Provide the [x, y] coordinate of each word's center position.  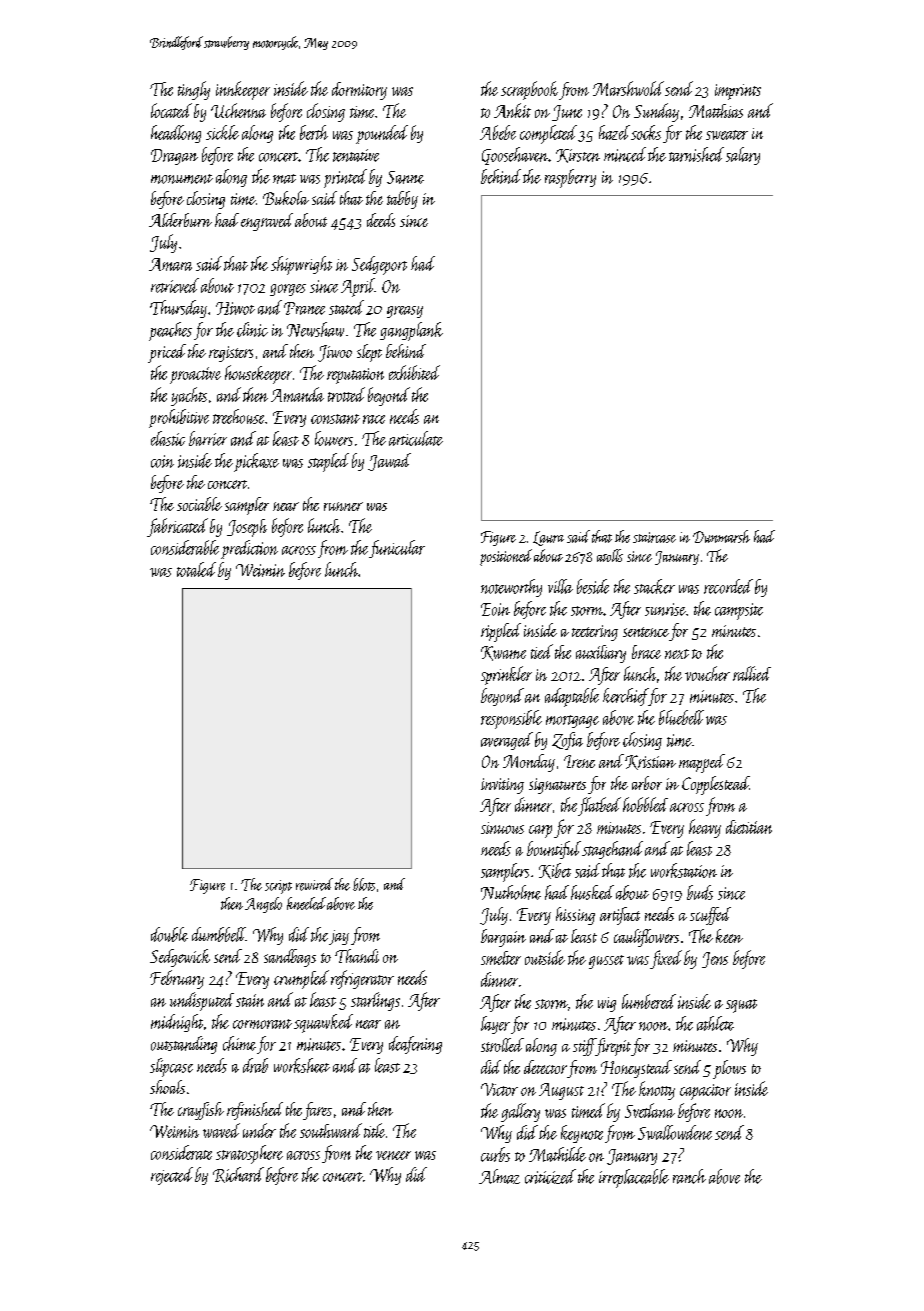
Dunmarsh [721, 536]
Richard [238, 1175]
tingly [194, 90]
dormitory [359, 91]
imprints [738, 92]
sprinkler [506, 675]
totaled [196, 569]
